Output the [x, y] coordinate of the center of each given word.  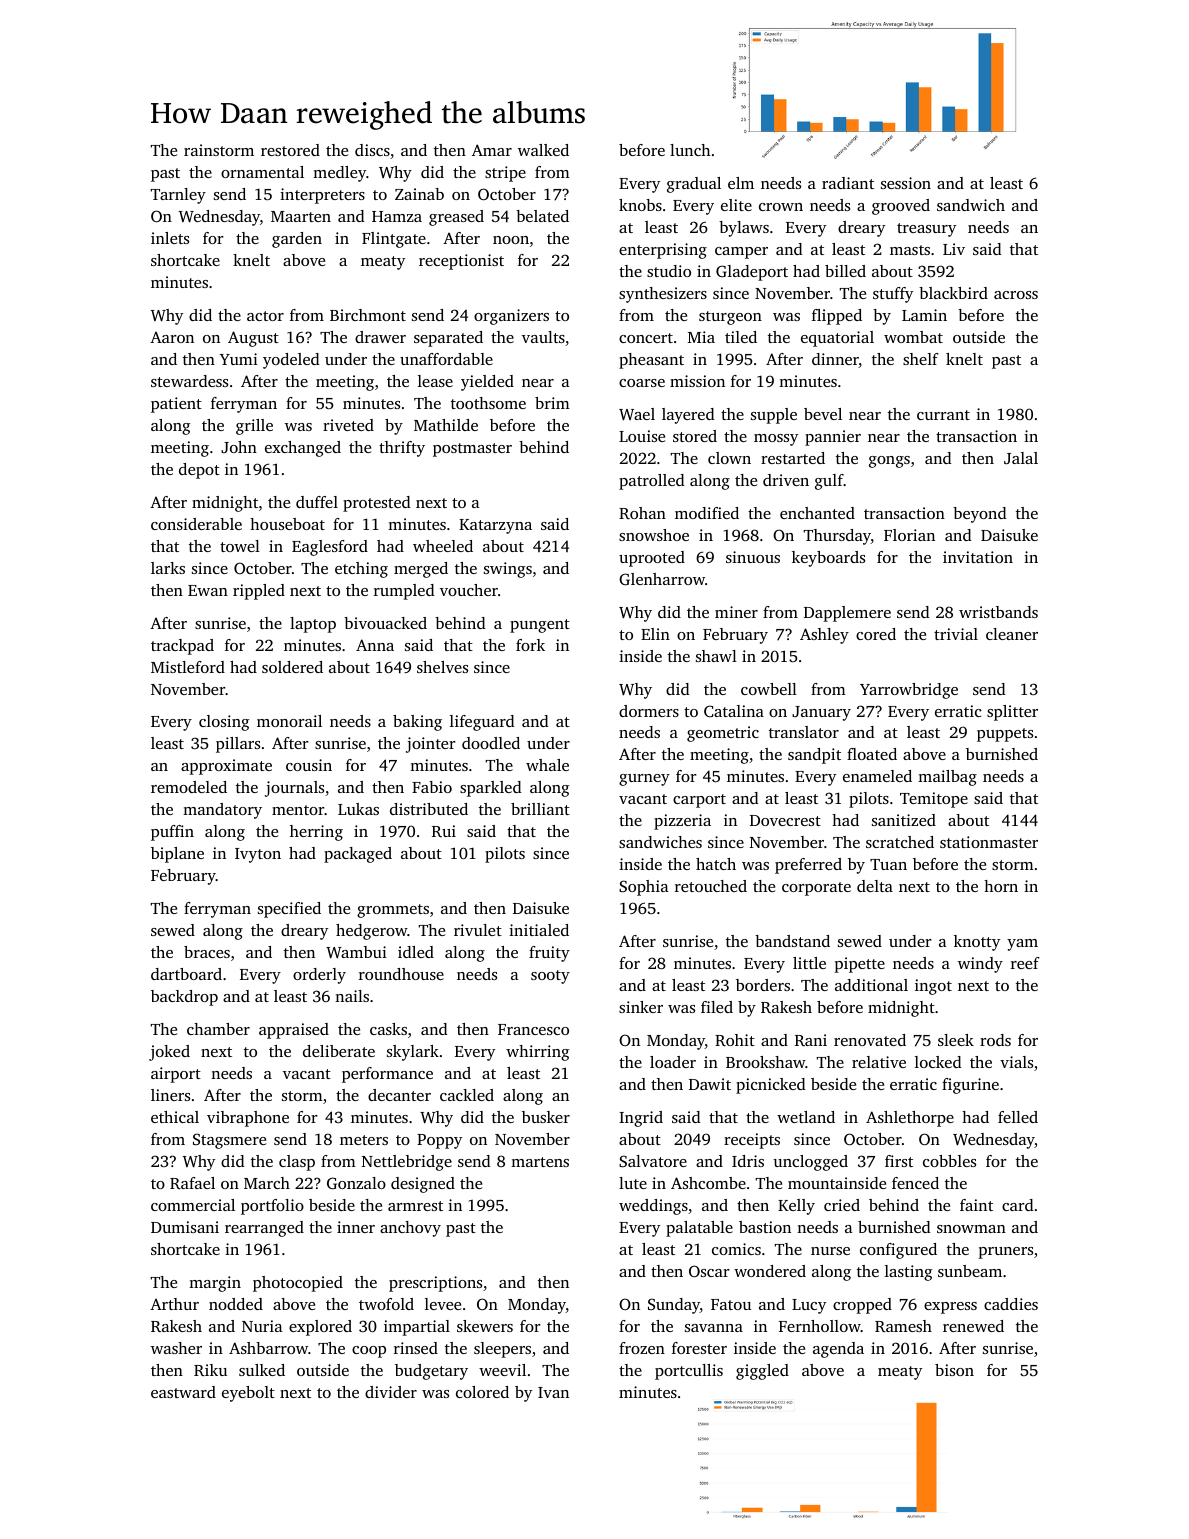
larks [168, 568]
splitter [1012, 713]
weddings [653, 1207]
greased [456, 218]
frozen [642, 1348]
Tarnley [178, 196]
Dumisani [185, 1227]
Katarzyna [495, 526]
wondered [770, 1271]
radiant [848, 183]
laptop [313, 625]
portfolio [272, 1207]
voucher [469, 590]
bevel [823, 414]
